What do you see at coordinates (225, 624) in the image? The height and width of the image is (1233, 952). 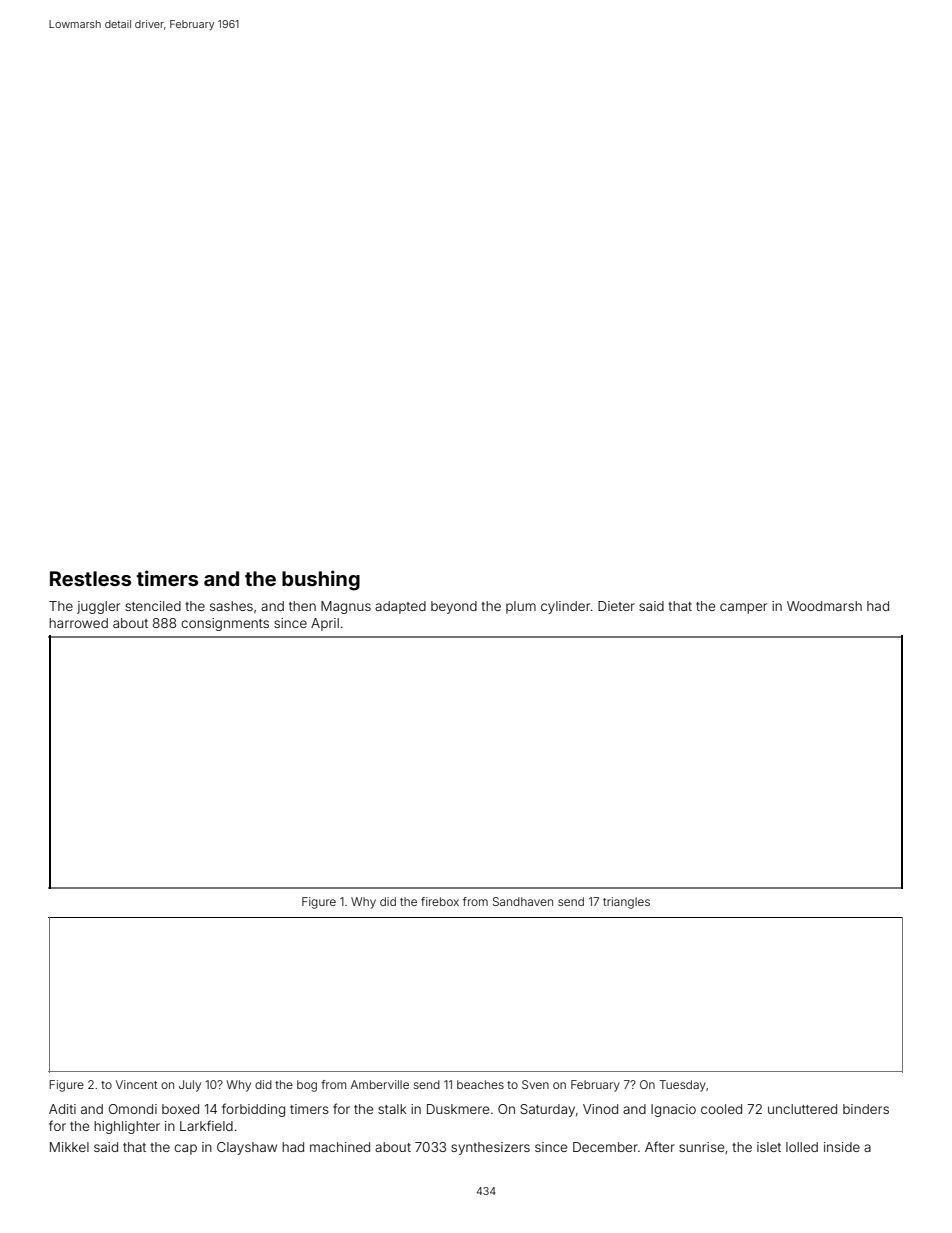 I see `consignments` at bounding box center [225, 624].
